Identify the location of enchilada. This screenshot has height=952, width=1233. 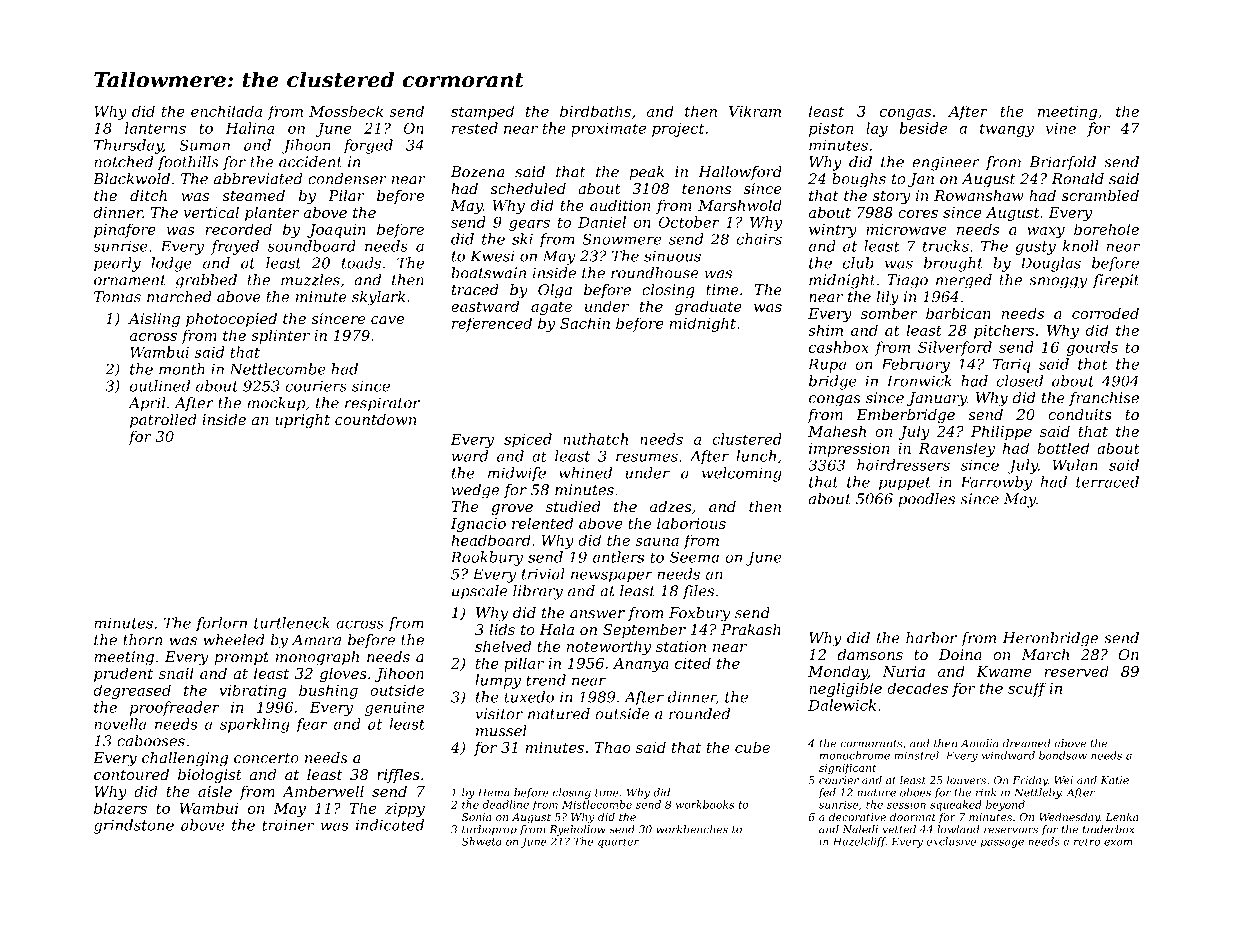
(226, 111).
